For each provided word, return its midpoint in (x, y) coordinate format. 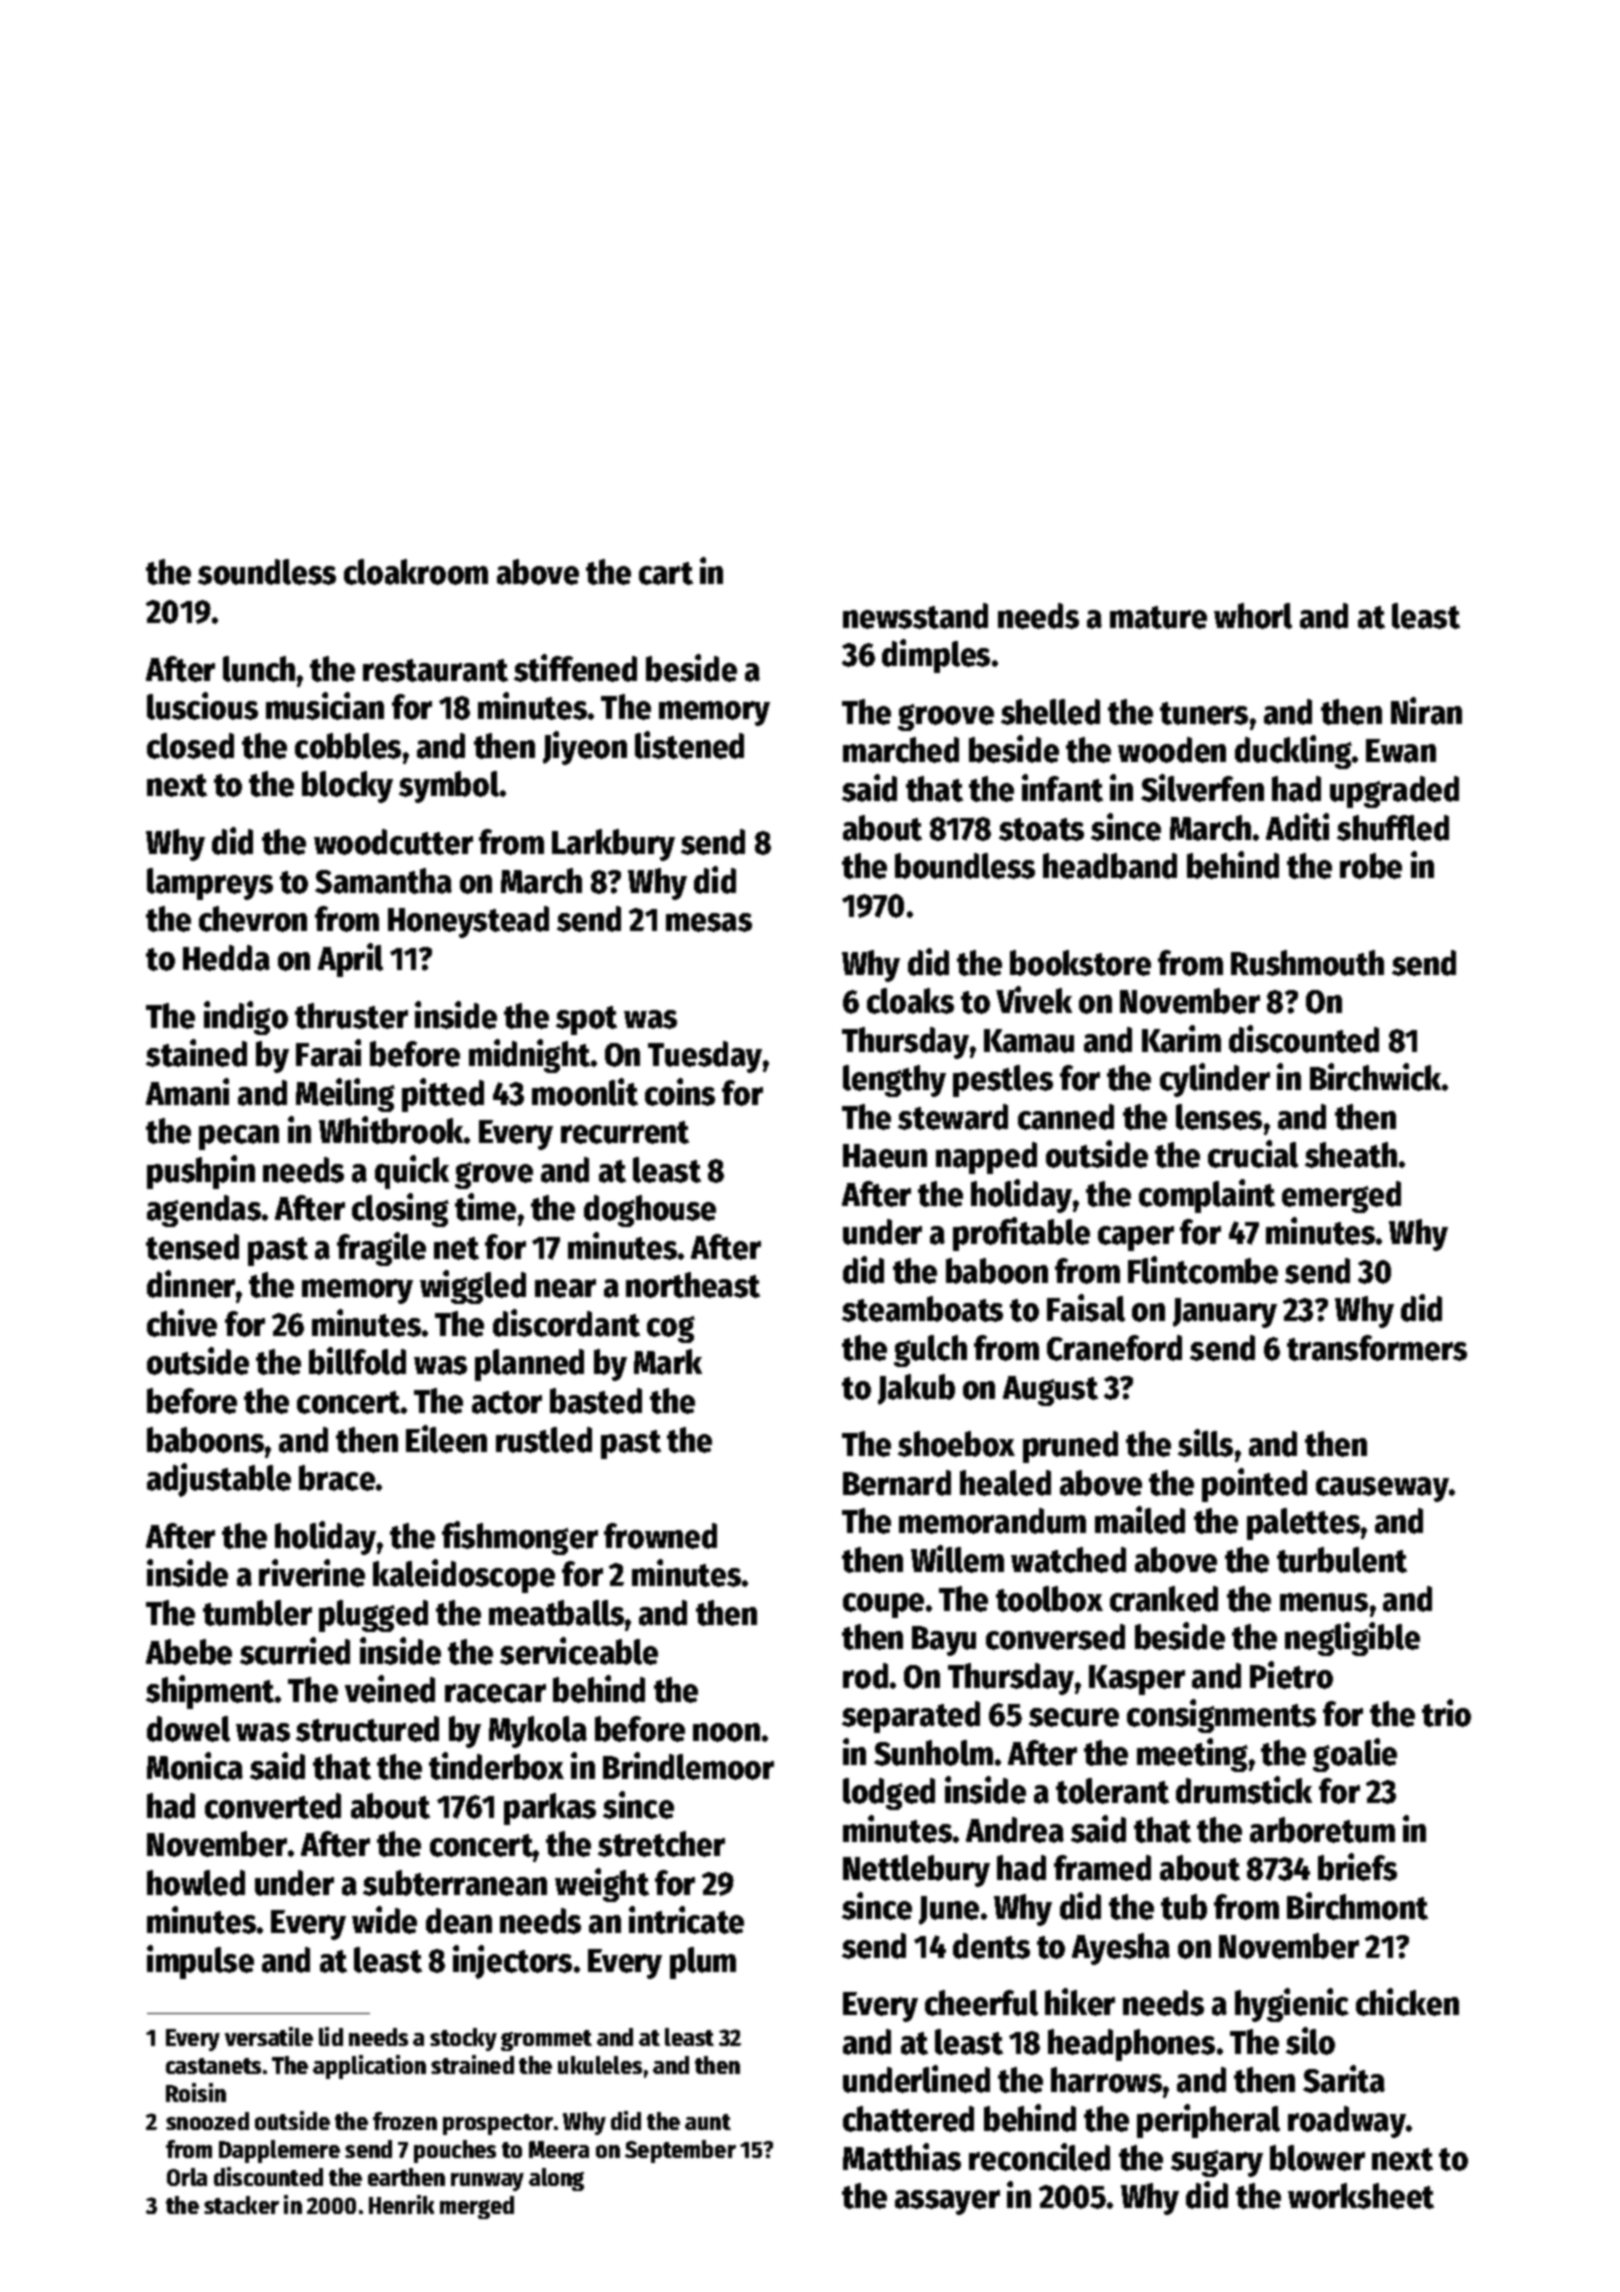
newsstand (915, 616)
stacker (241, 2205)
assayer (947, 2202)
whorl (1253, 616)
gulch (930, 1351)
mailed (1140, 1520)
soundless (267, 572)
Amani (187, 1092)
